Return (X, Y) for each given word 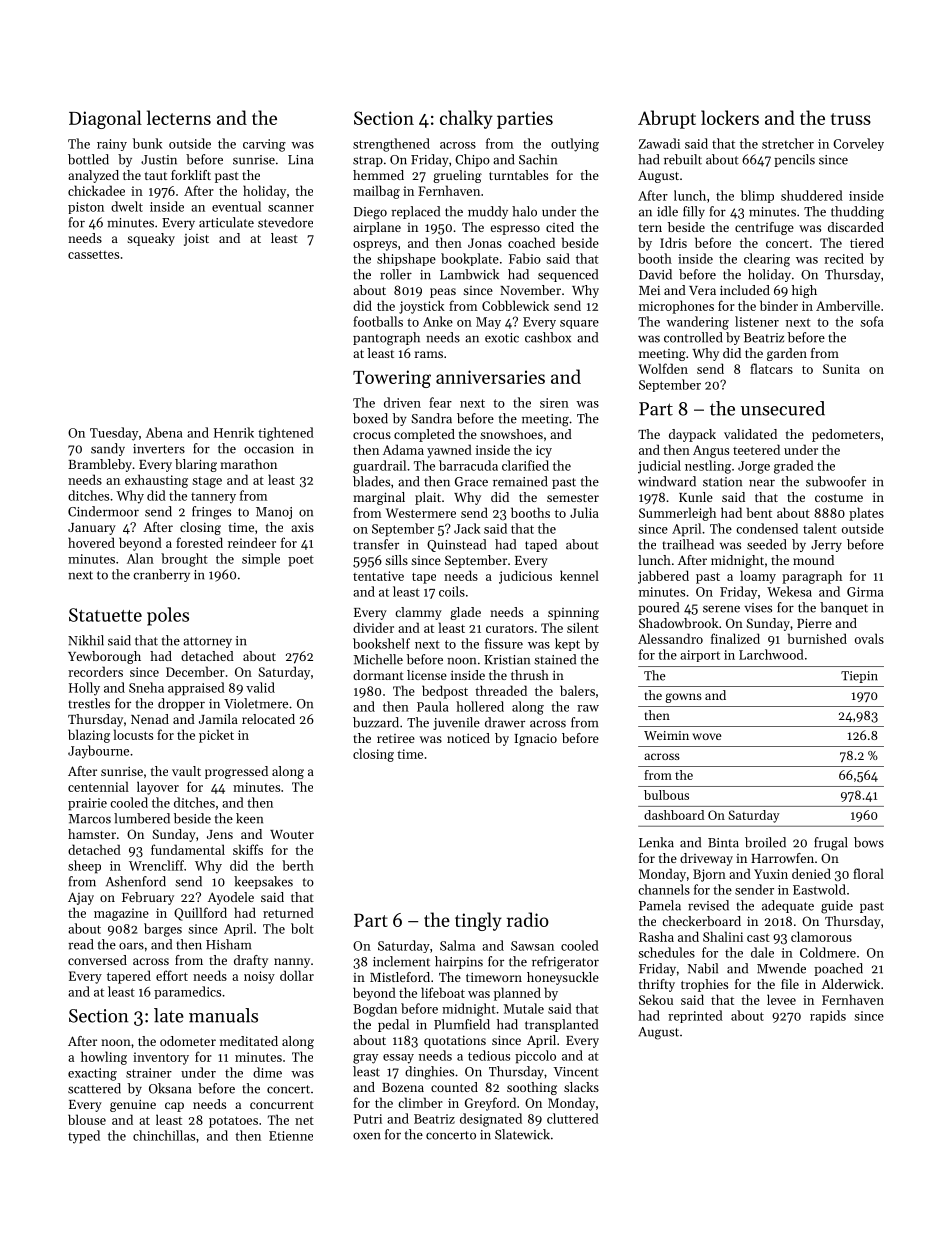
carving (264, 145)
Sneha (146, 687)
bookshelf (381, 643)
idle (667, 211)
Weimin (666, 735)
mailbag (376, 192)
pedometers (846, 435)
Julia (584, 512)
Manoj (274, 513)
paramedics (187, 992)
